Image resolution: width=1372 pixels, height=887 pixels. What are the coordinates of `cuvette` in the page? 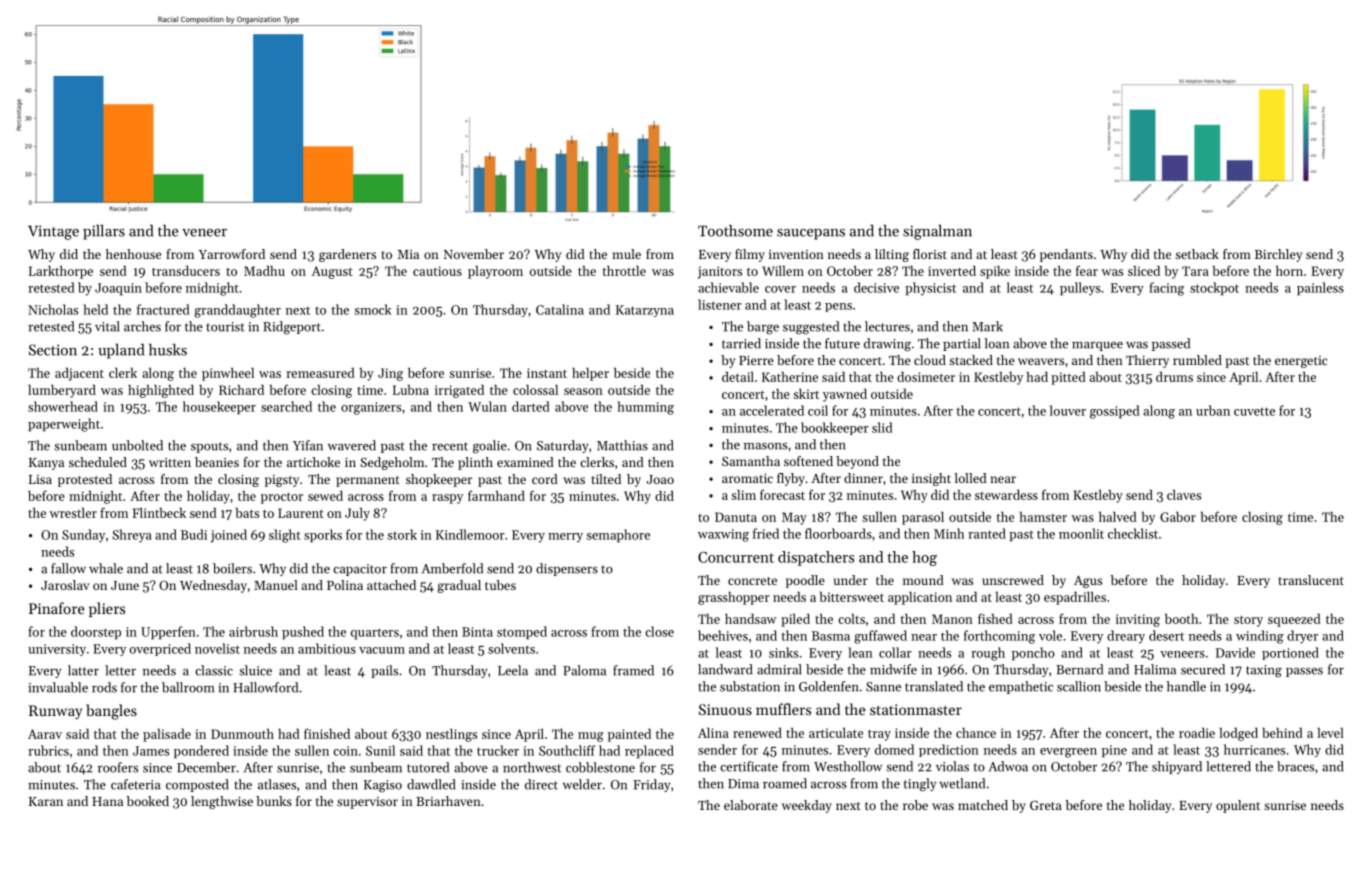 It's located at (1254, 411).
